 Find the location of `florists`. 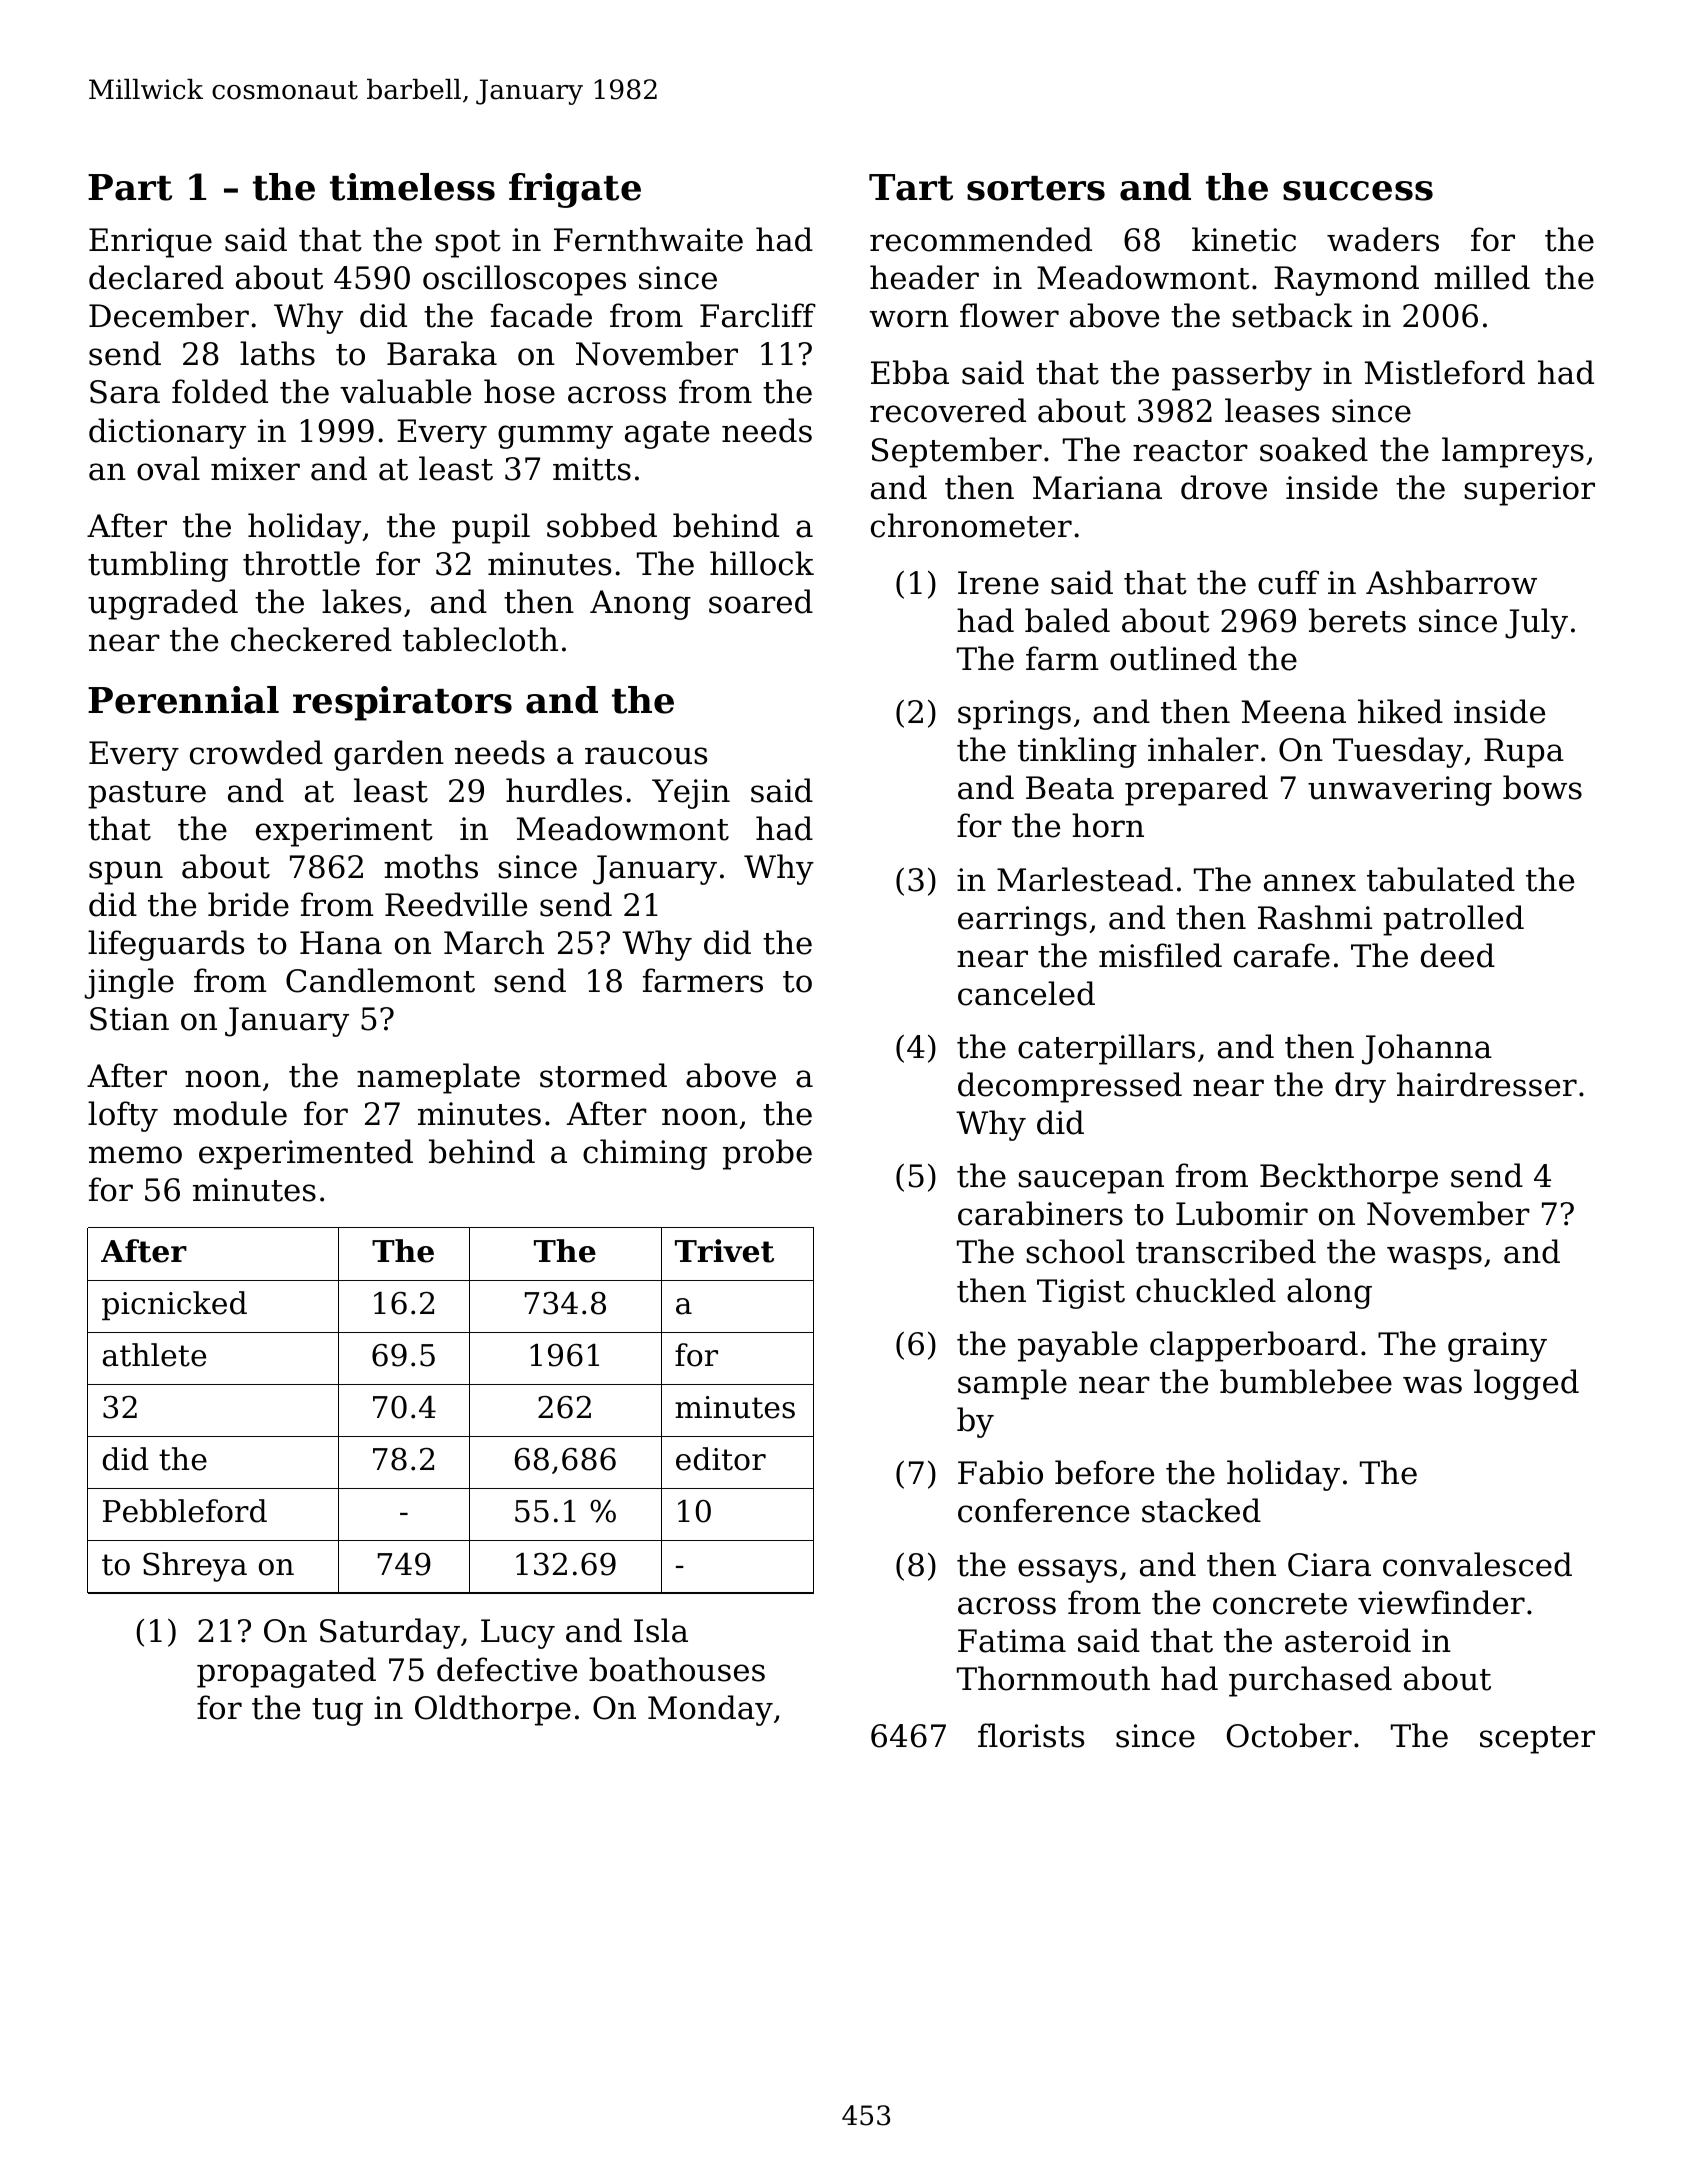

florists is located at coordinates (1031, 1735).
